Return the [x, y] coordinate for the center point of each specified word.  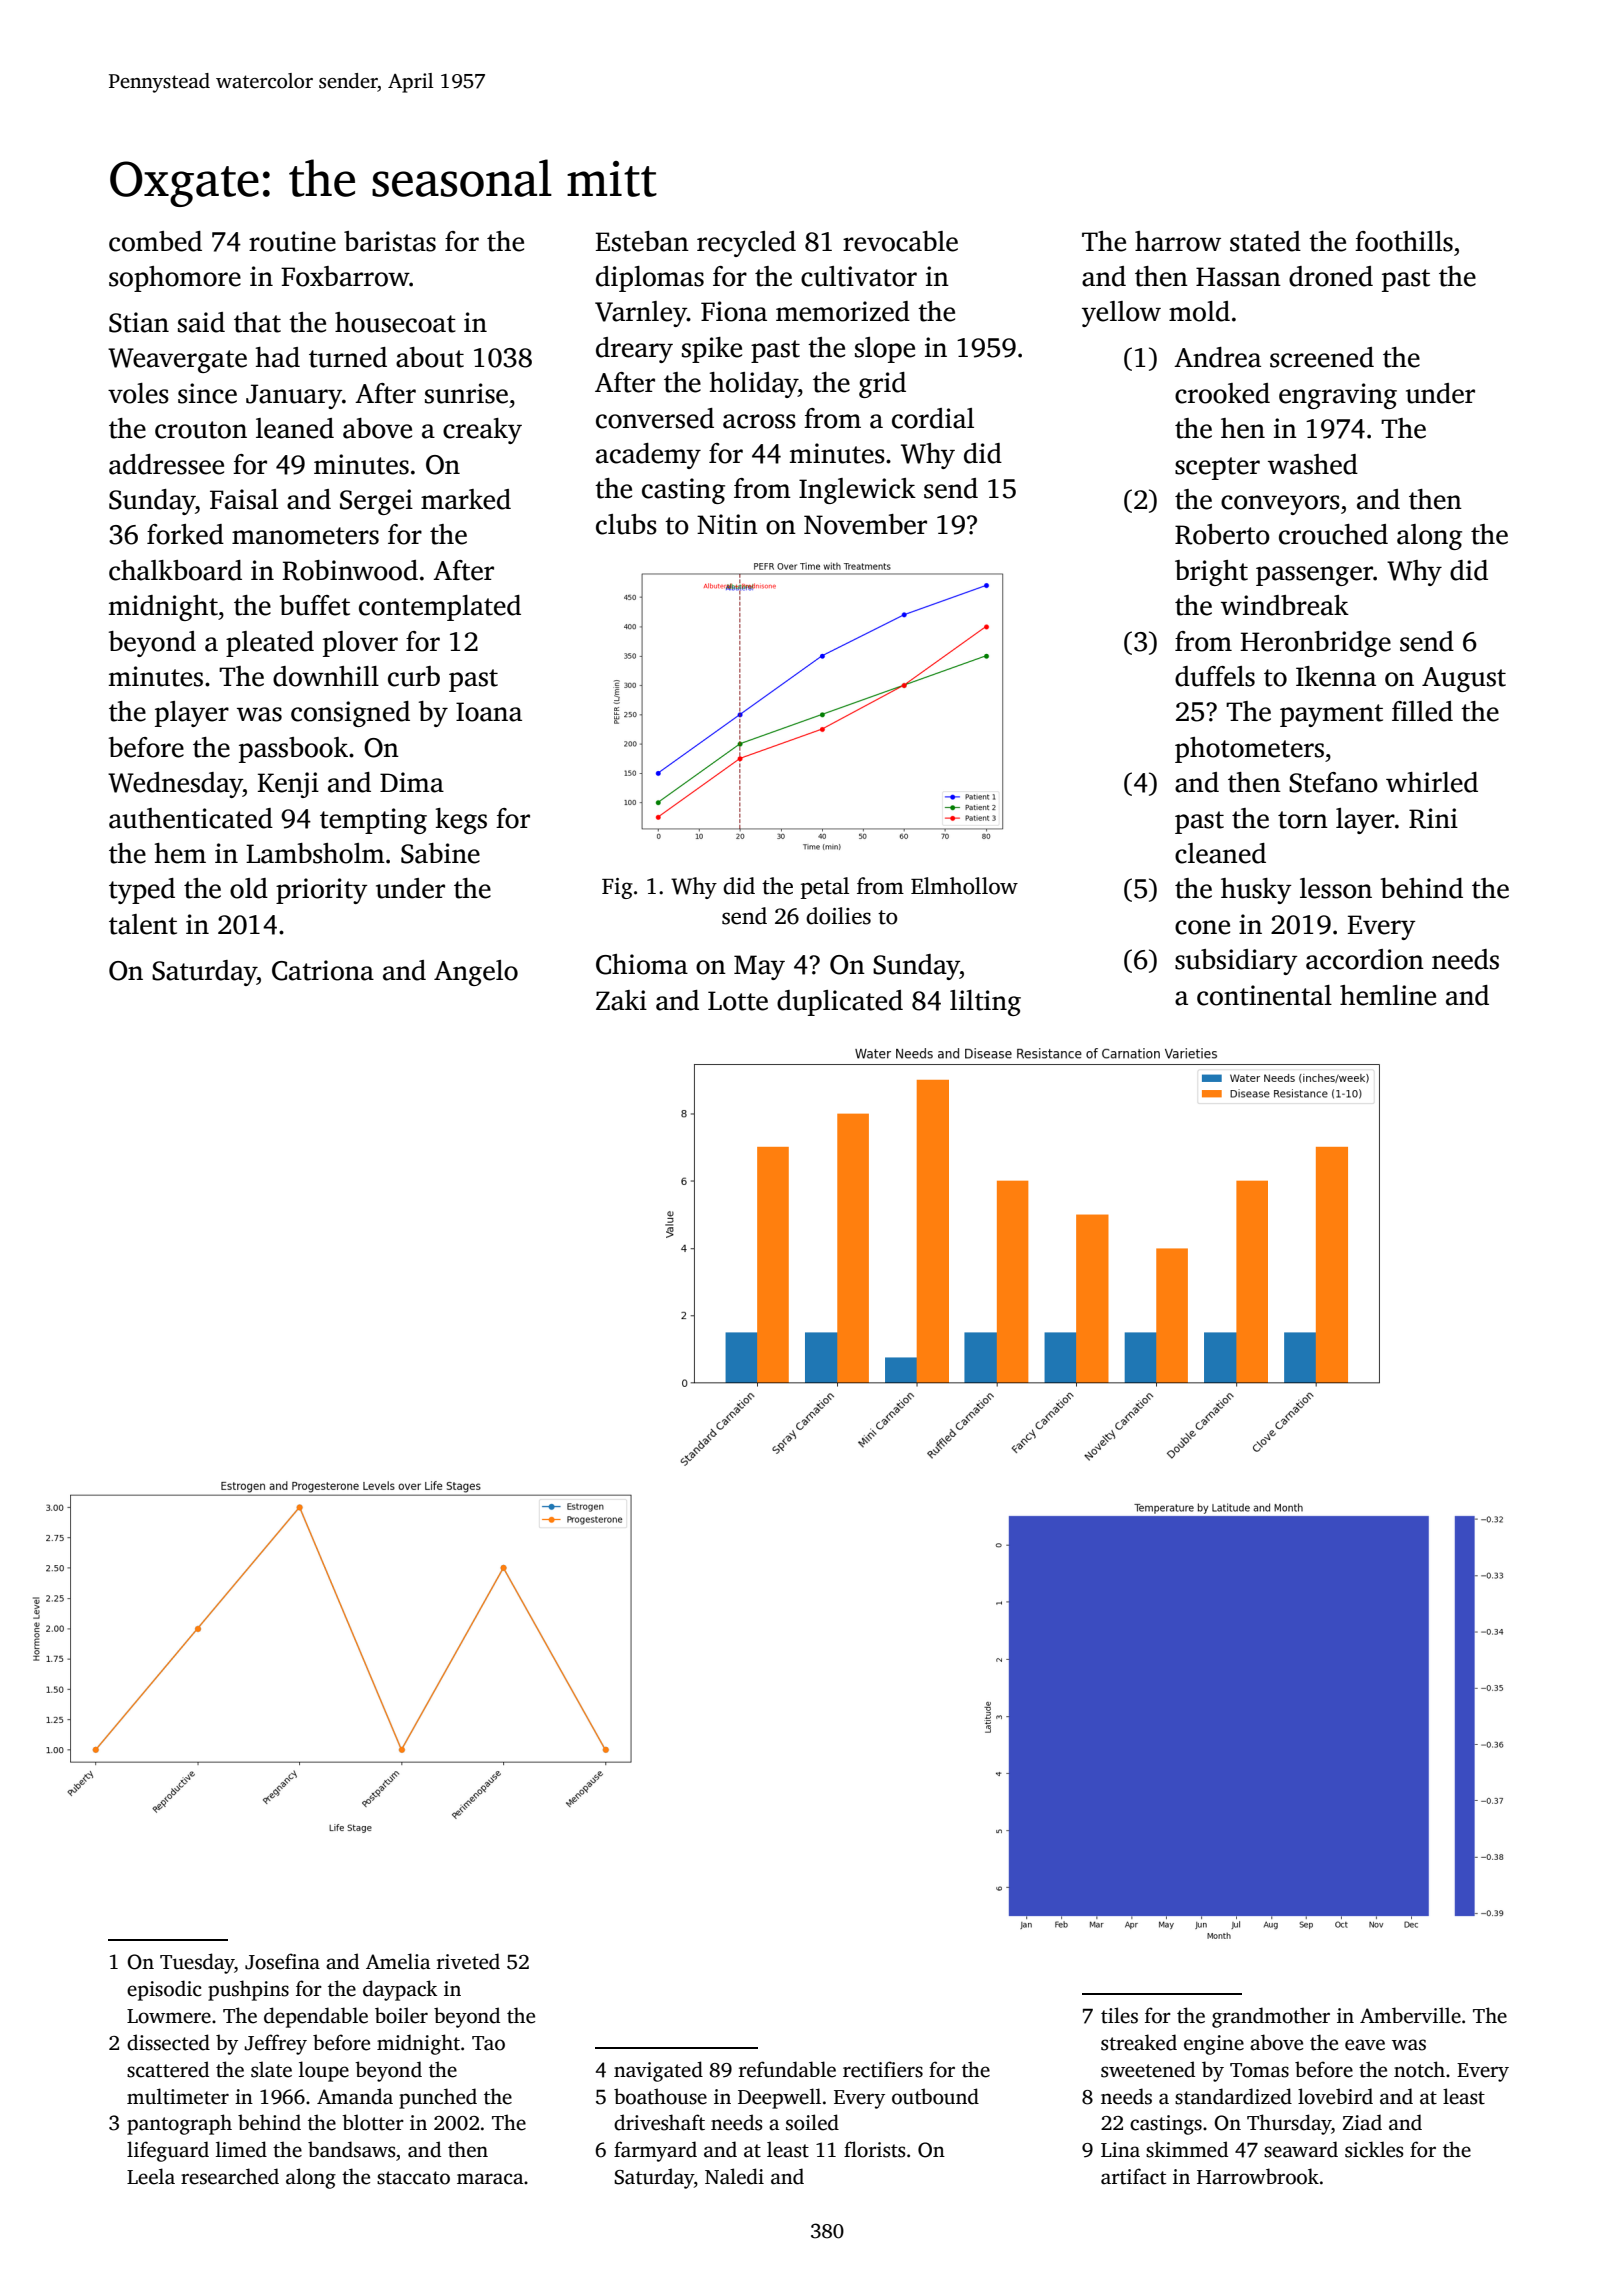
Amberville [1410, 2015]
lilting [985, 1003]
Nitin [727, 524]
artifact [1133, 2176]
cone [1202, 927]
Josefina [282, 1961]
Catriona [323, 970]
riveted [468, 1961]
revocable [900, 241]
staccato [413, 2178]
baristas [390, 241]
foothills [1404, 241]
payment [1331, 715]
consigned [350, 714]
